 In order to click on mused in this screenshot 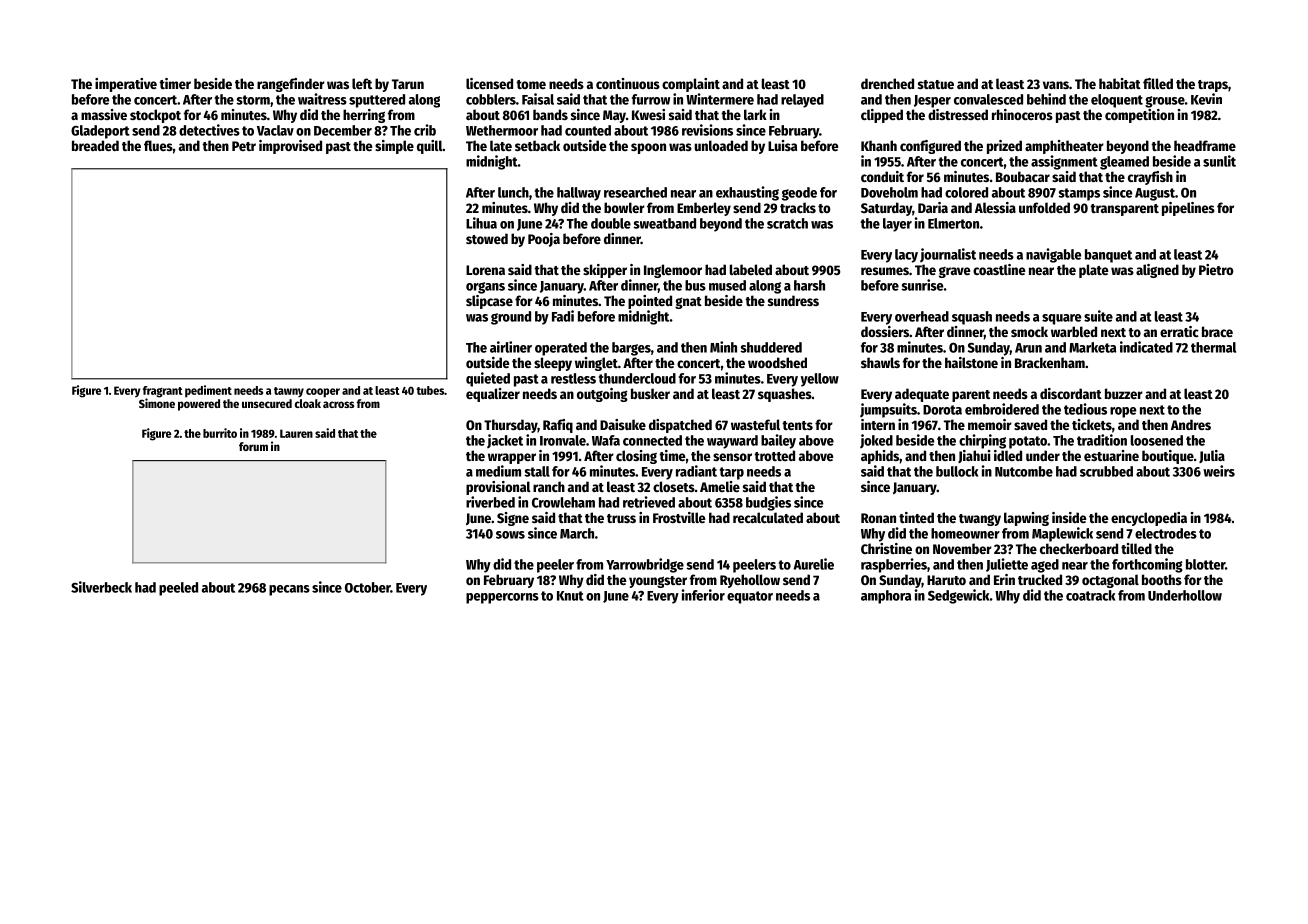, I will do `click(727, 285)`.
